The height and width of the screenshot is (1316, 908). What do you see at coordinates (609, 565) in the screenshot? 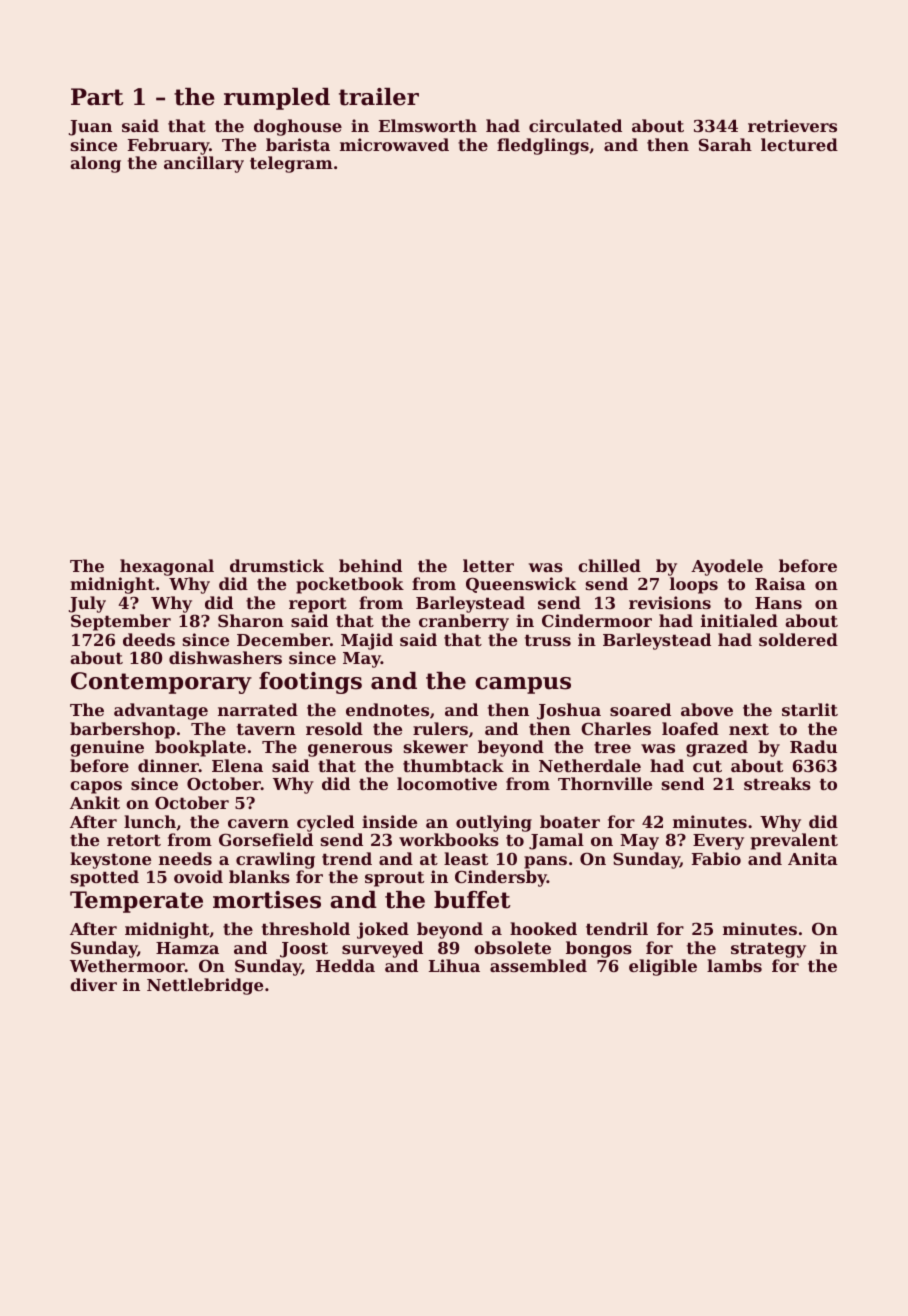
I see `chilled` at bounding box center [609, 565].
